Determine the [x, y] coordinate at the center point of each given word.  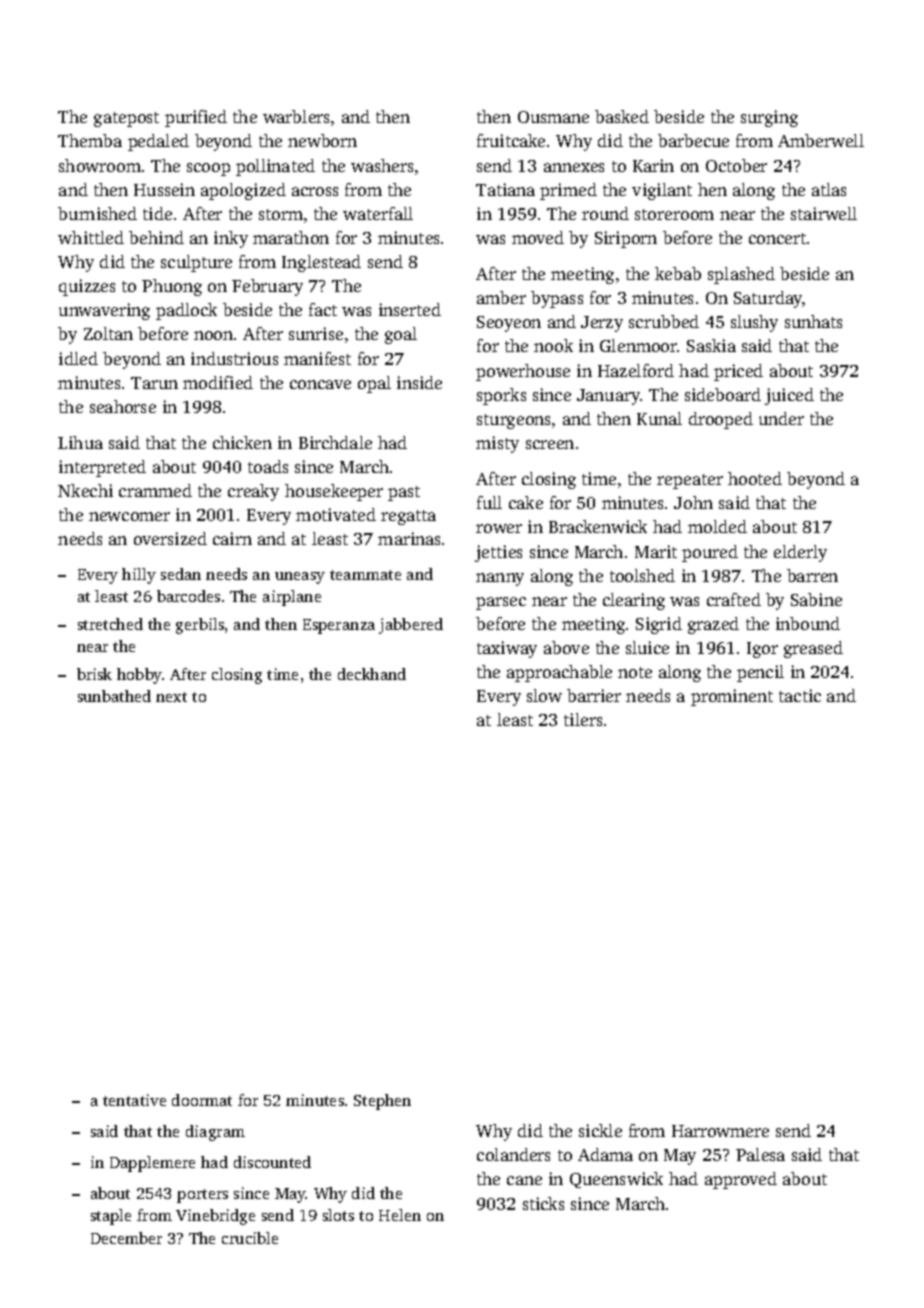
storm [281, 214]
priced [738, 372]
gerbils [200, 626]
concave [320, 384]
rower [499, 528]
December [126, 1238]
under [781, 418]
